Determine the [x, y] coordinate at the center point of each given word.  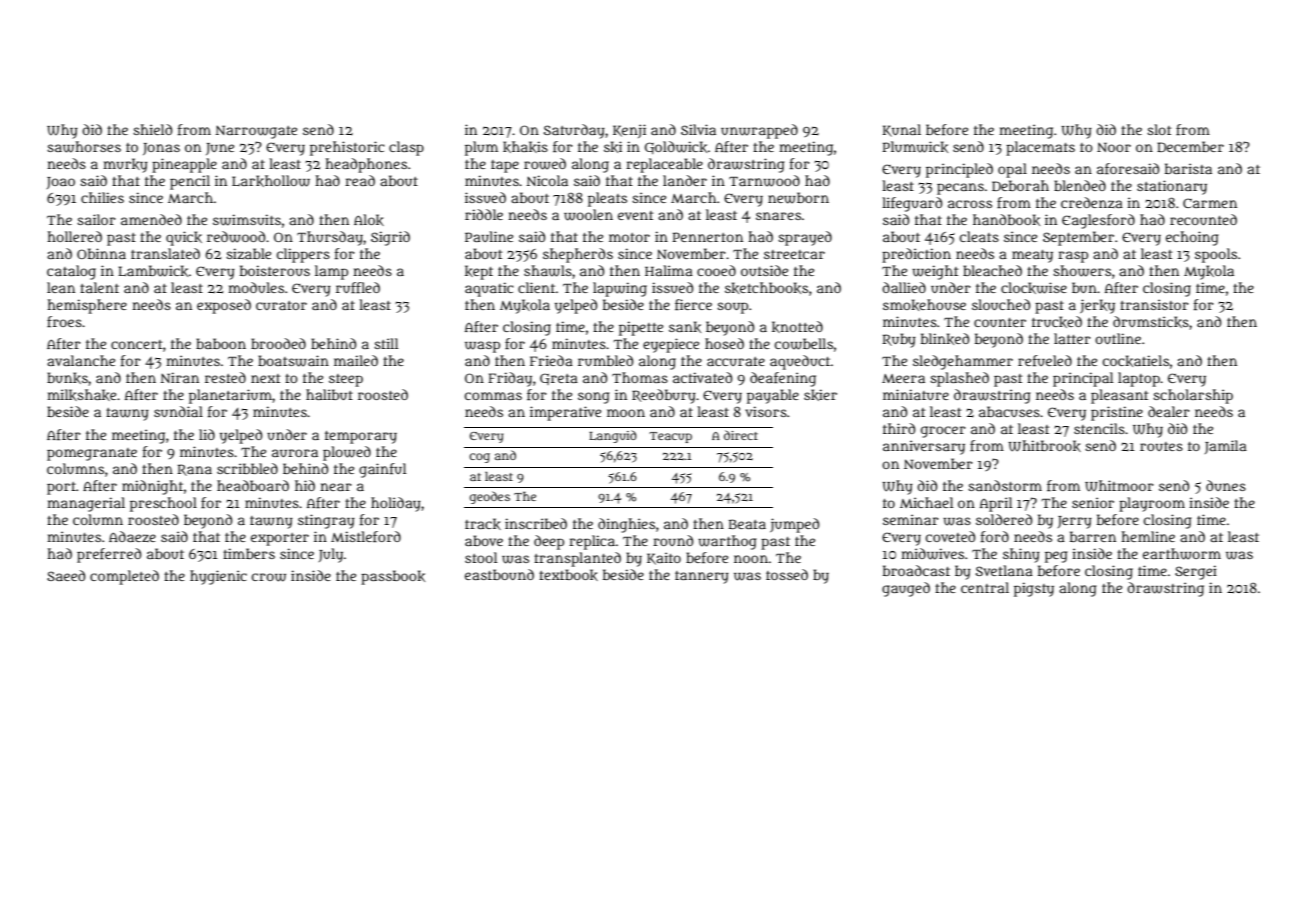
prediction [916, 255]
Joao [61, 183]
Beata [747, 524]
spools [1216, 255]
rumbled [605, 360]
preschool [163, 504]
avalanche [81, 360]
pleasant [1119, 396]
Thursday [330, 238]
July [331, 555]
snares [778, 216]
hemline [1148, 536]
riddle [484, 214]
